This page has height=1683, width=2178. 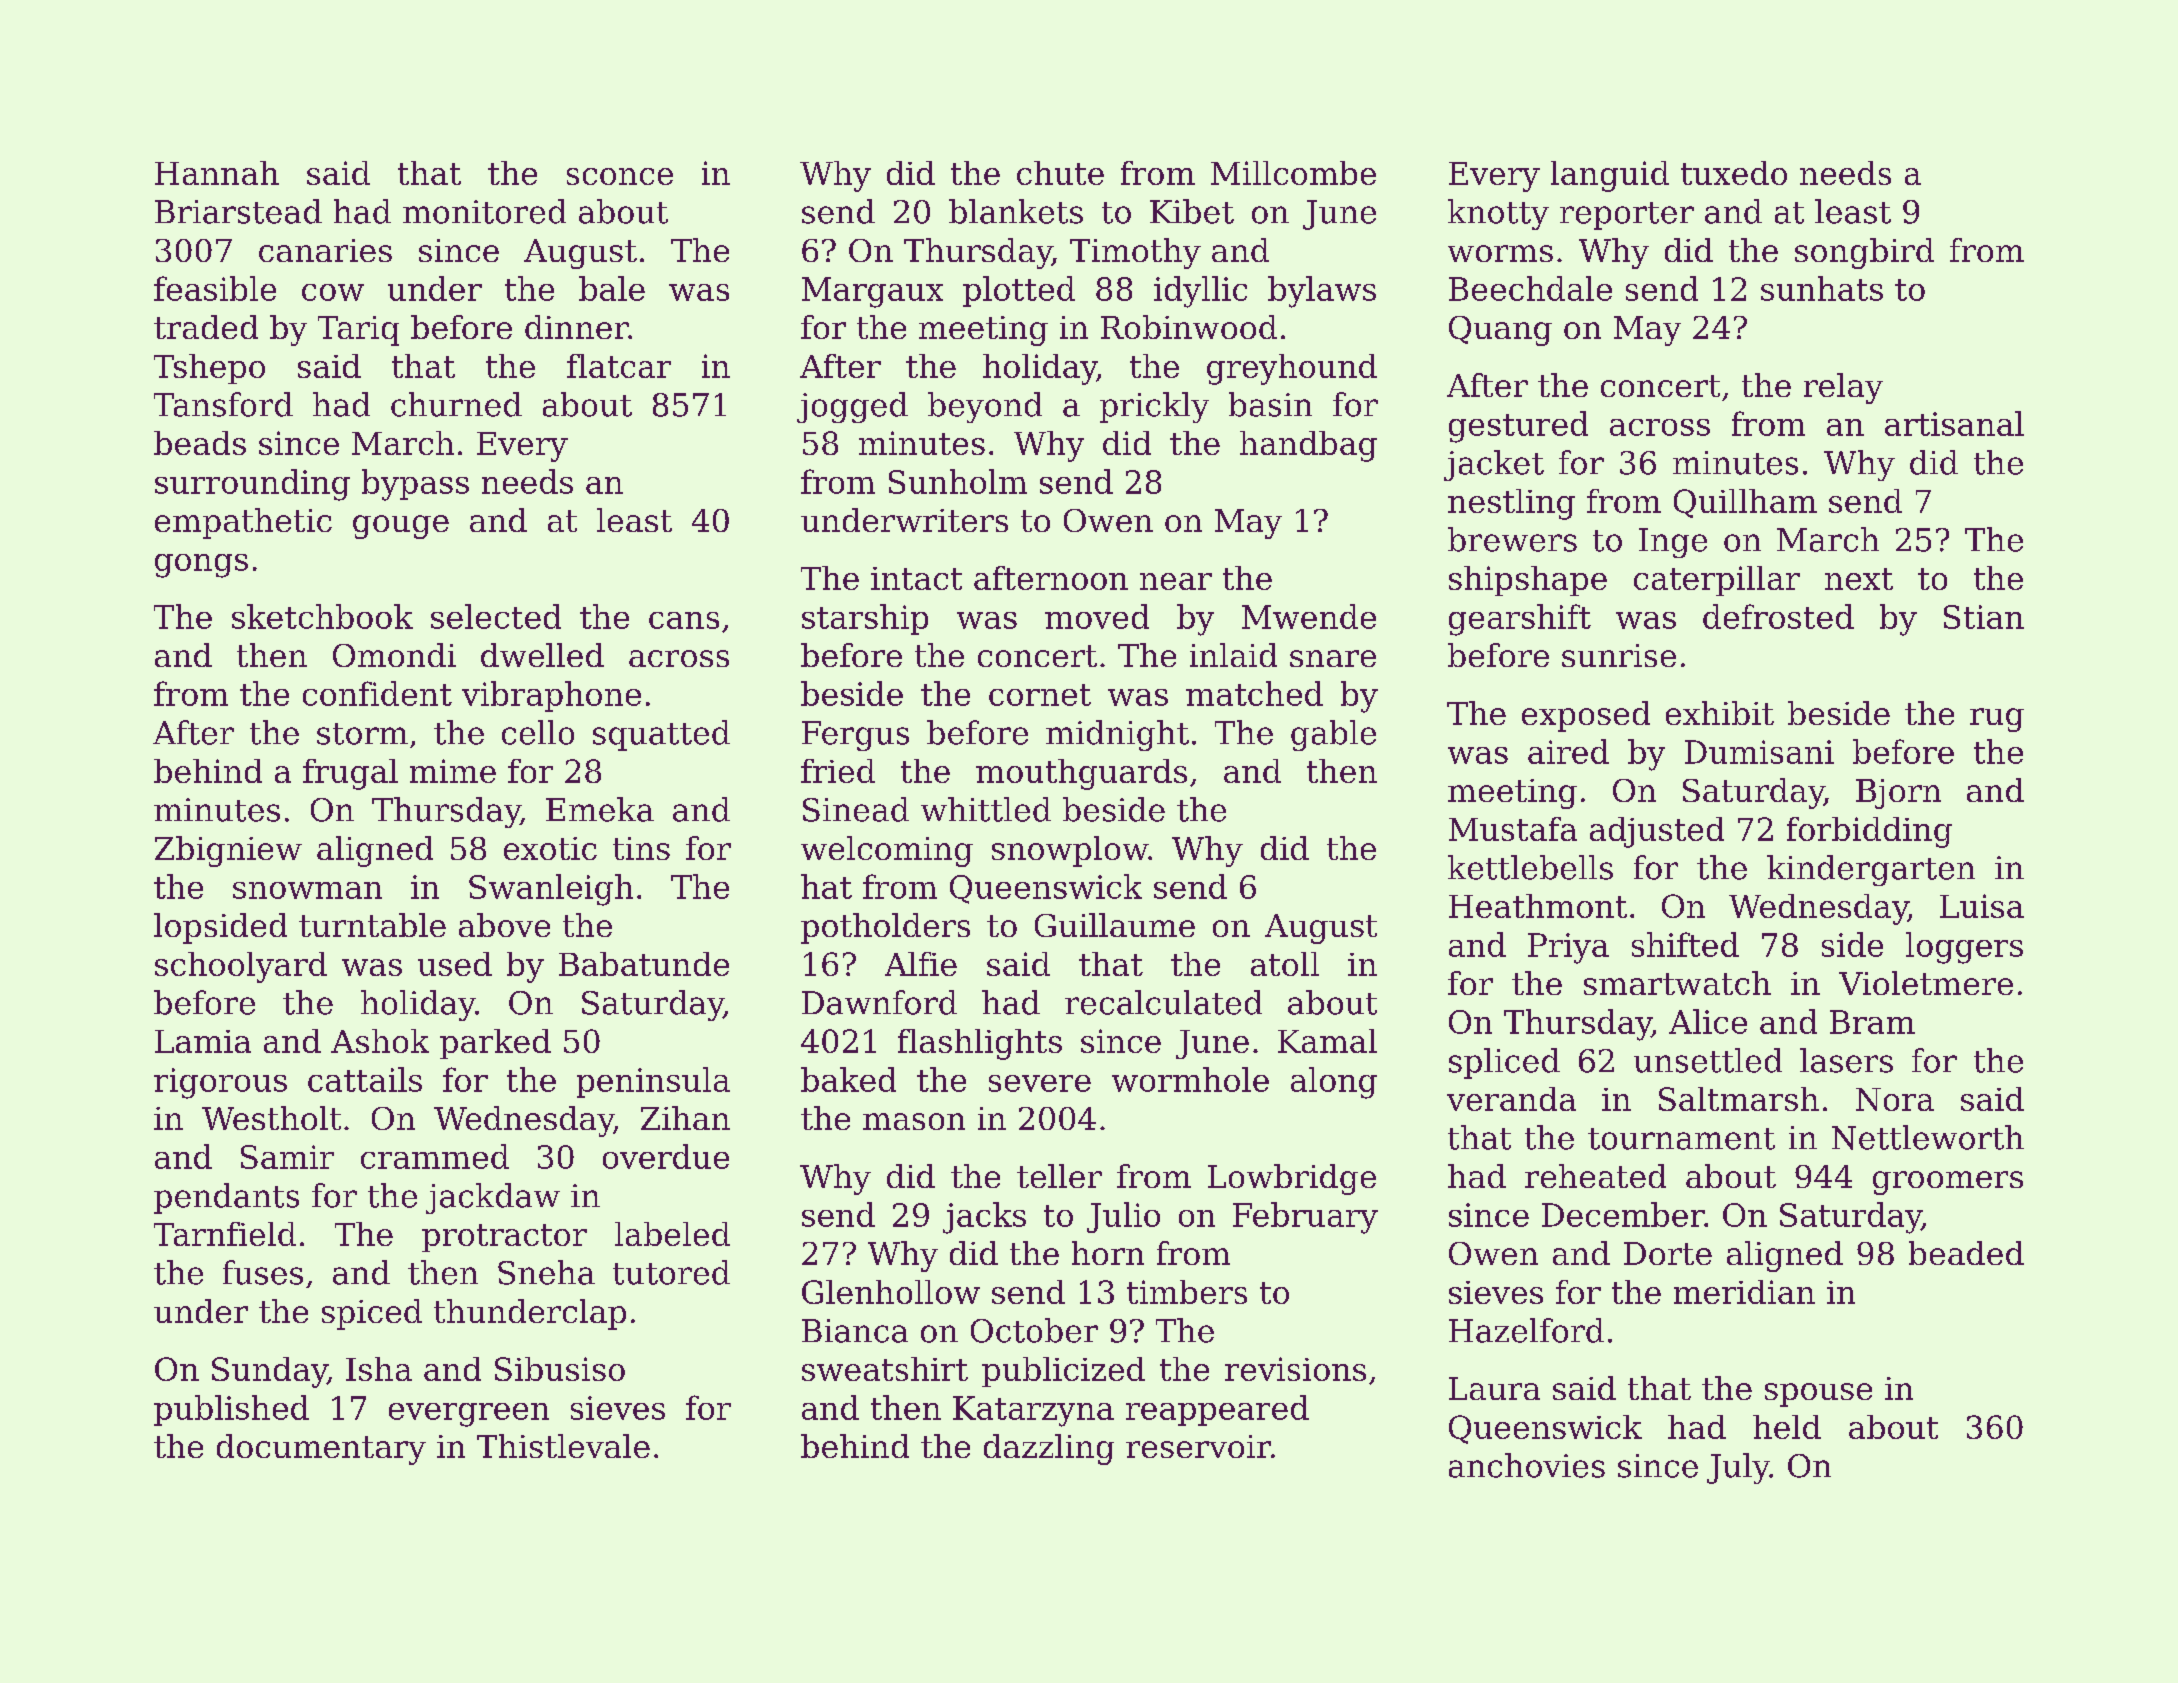 I want to click on prickly, so click(x=1154, y=407).
